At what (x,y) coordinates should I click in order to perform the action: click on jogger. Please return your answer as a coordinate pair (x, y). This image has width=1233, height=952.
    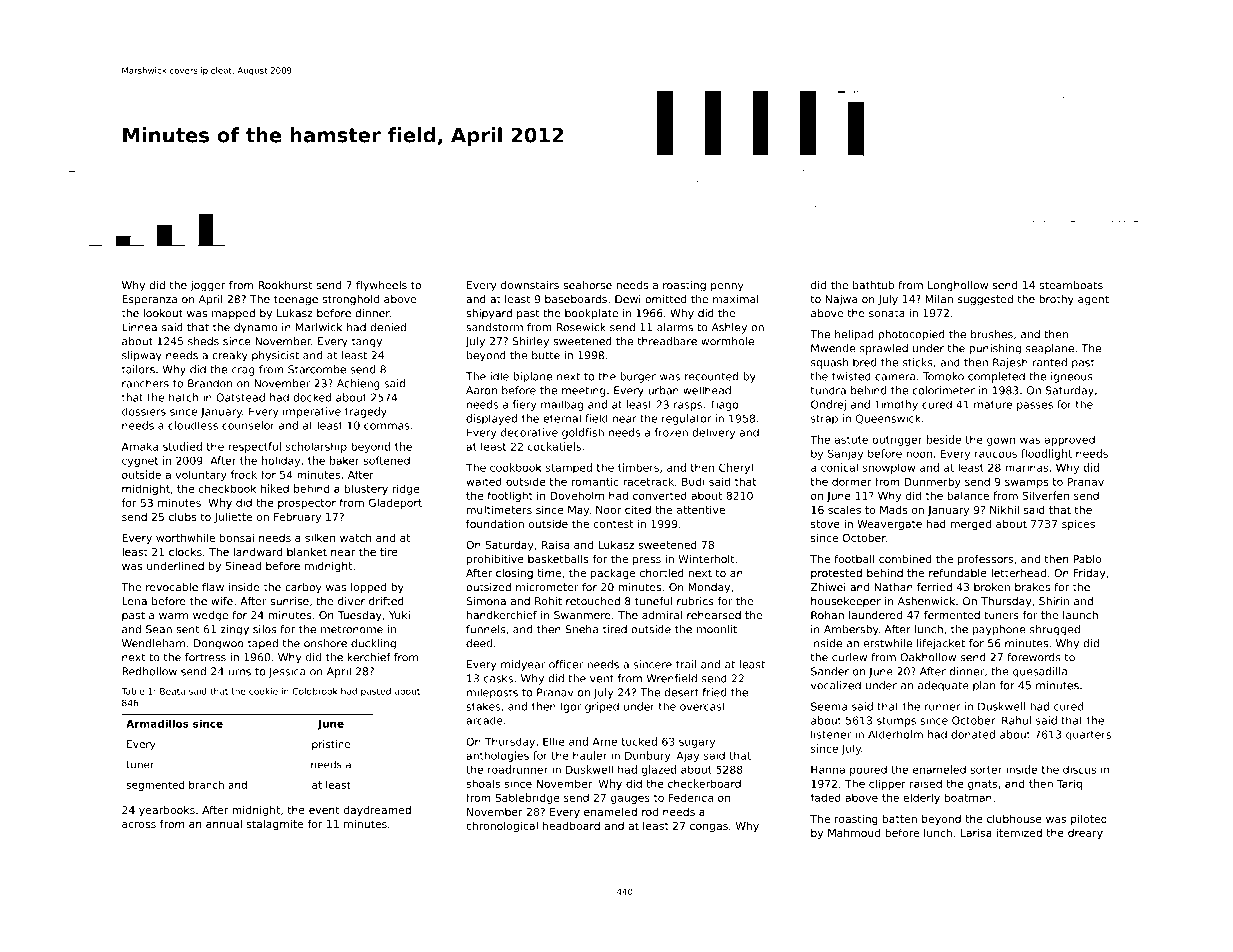
    Looking at the image, I should click on (208, 286).
